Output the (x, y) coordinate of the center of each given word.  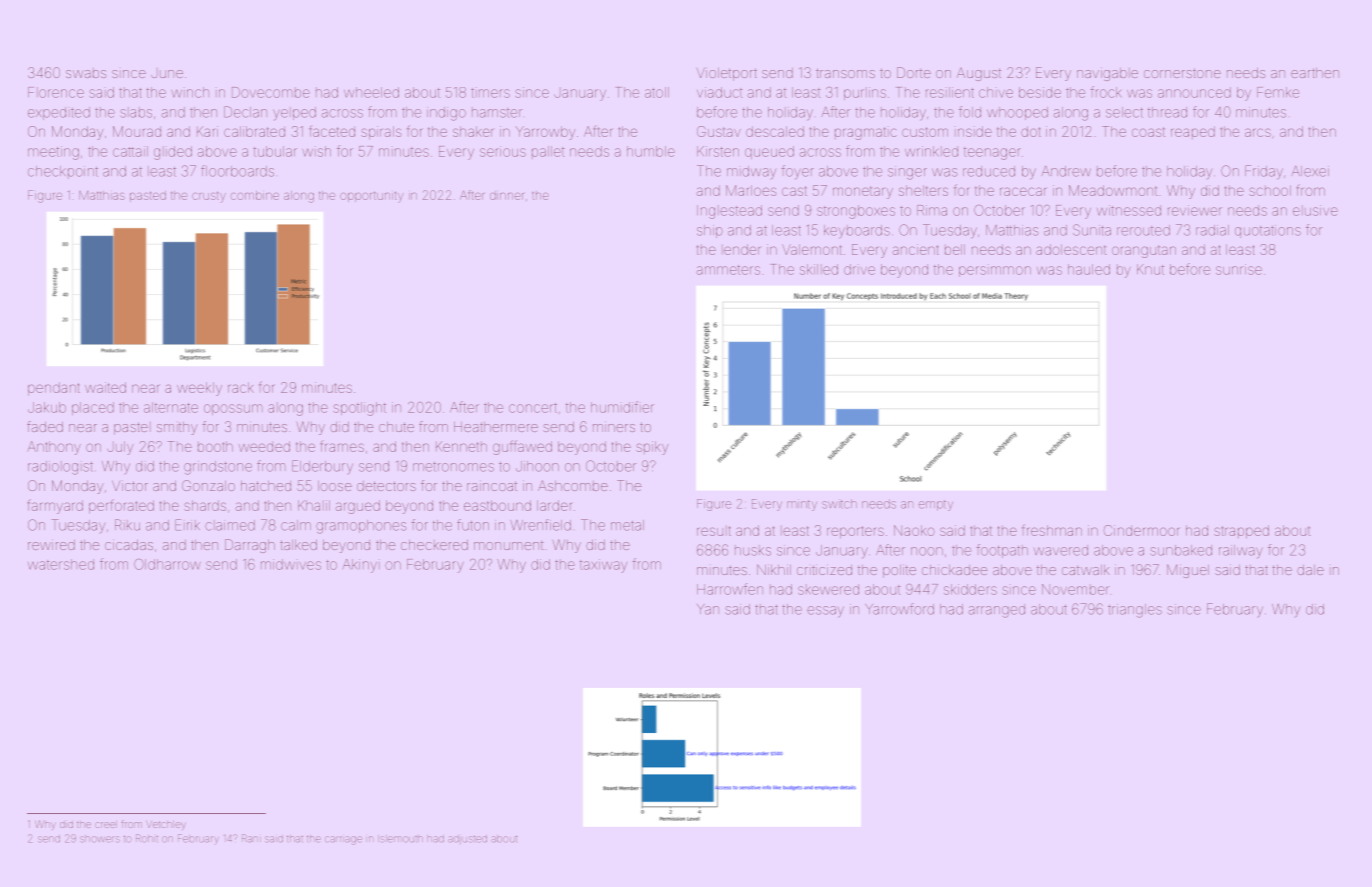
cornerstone (1182, 73)
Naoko (914, 530)
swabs (86, 74)
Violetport (727, 74)
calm (296, 525)
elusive (1315, 210)
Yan (708, 609)
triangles (1135, 611)
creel (105, 825)
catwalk (1085, 570)
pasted (148, 196)
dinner (507, 195)
